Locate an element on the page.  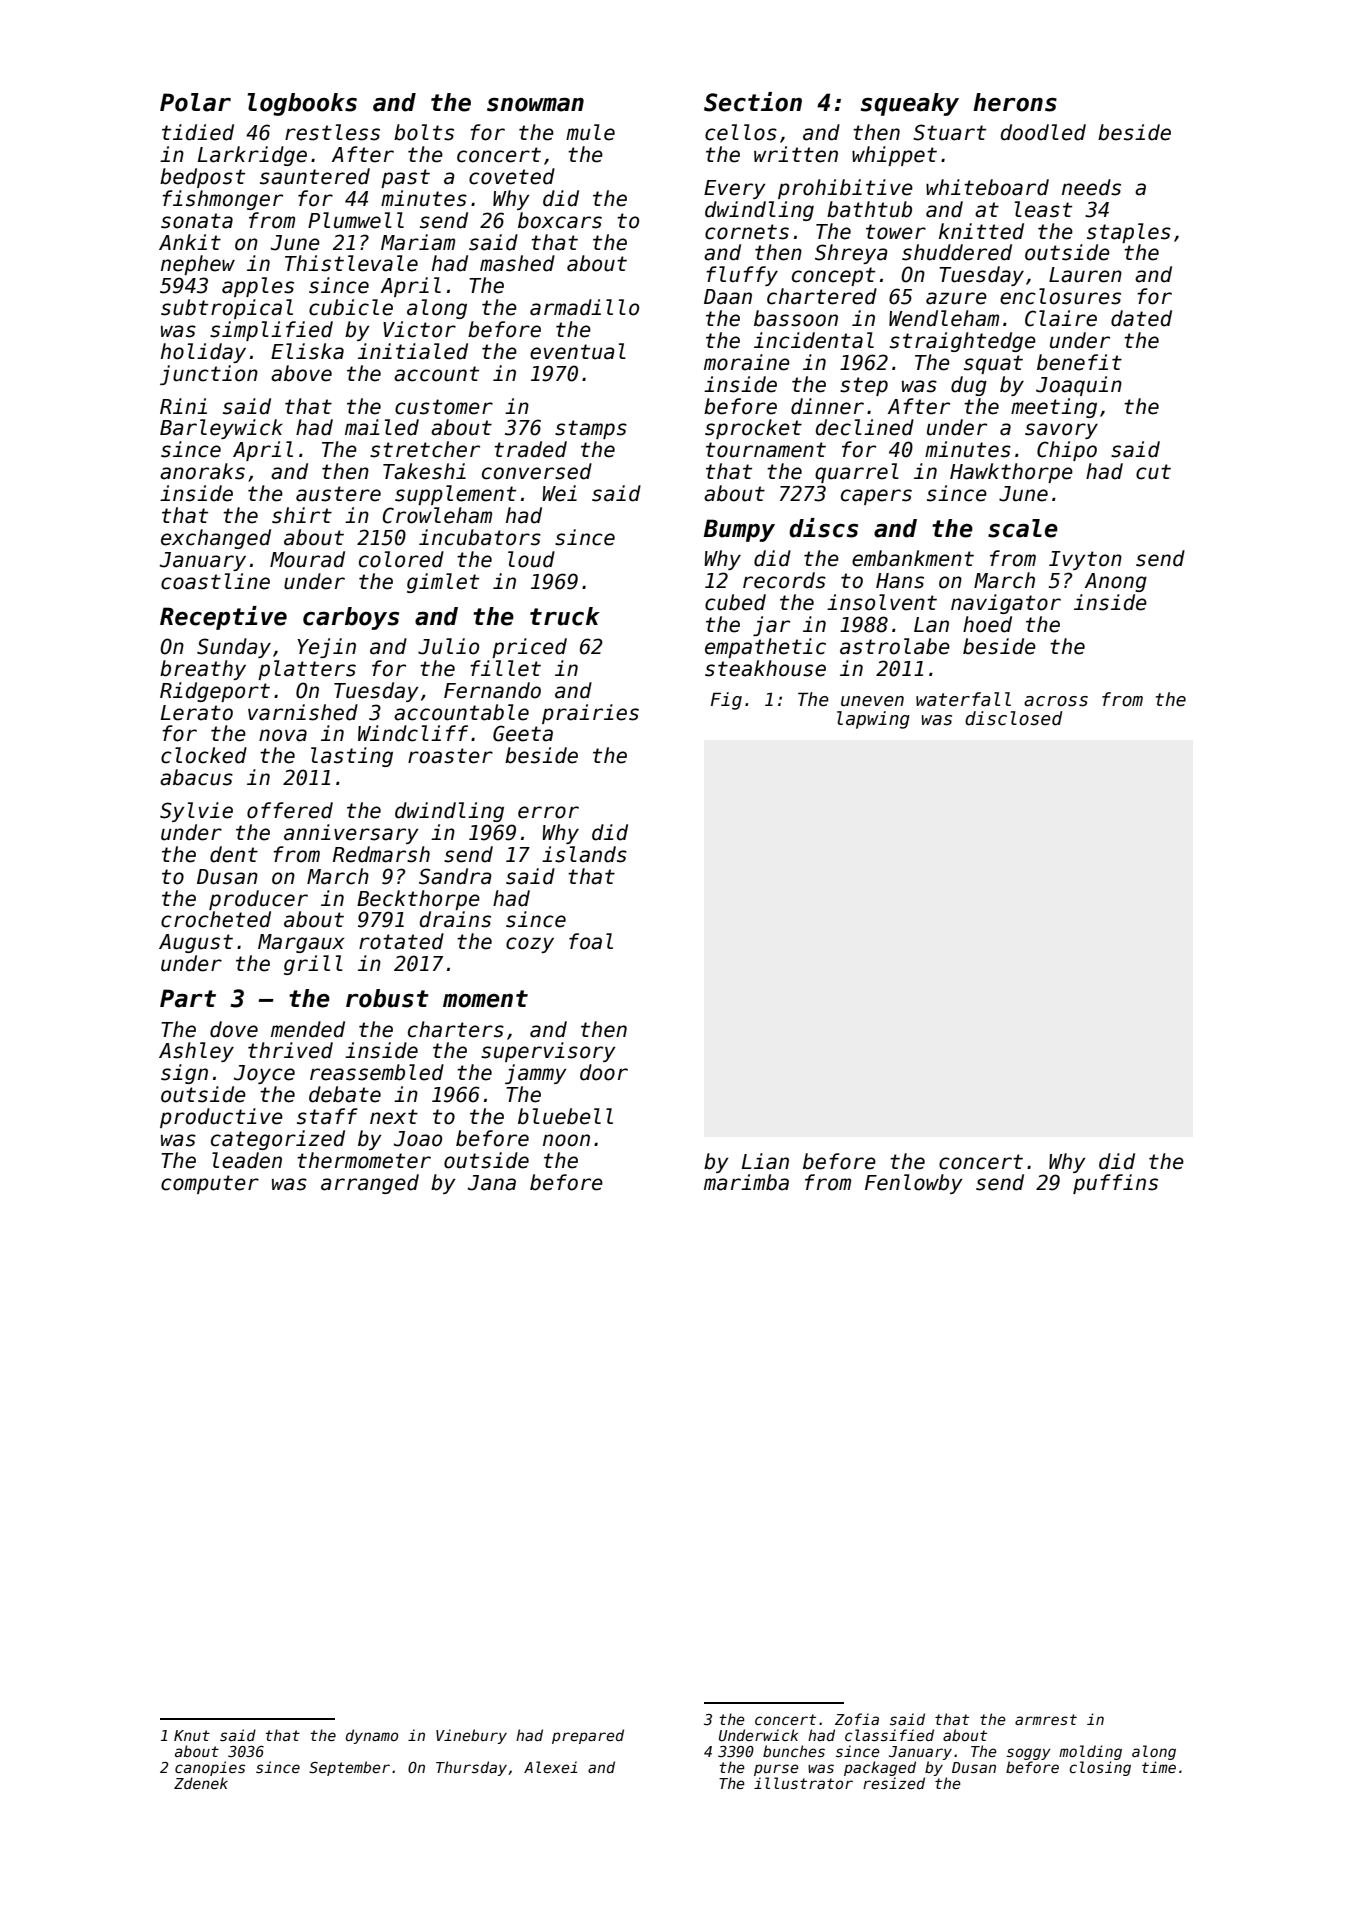
snowman is located at coordinates (535, 105).
